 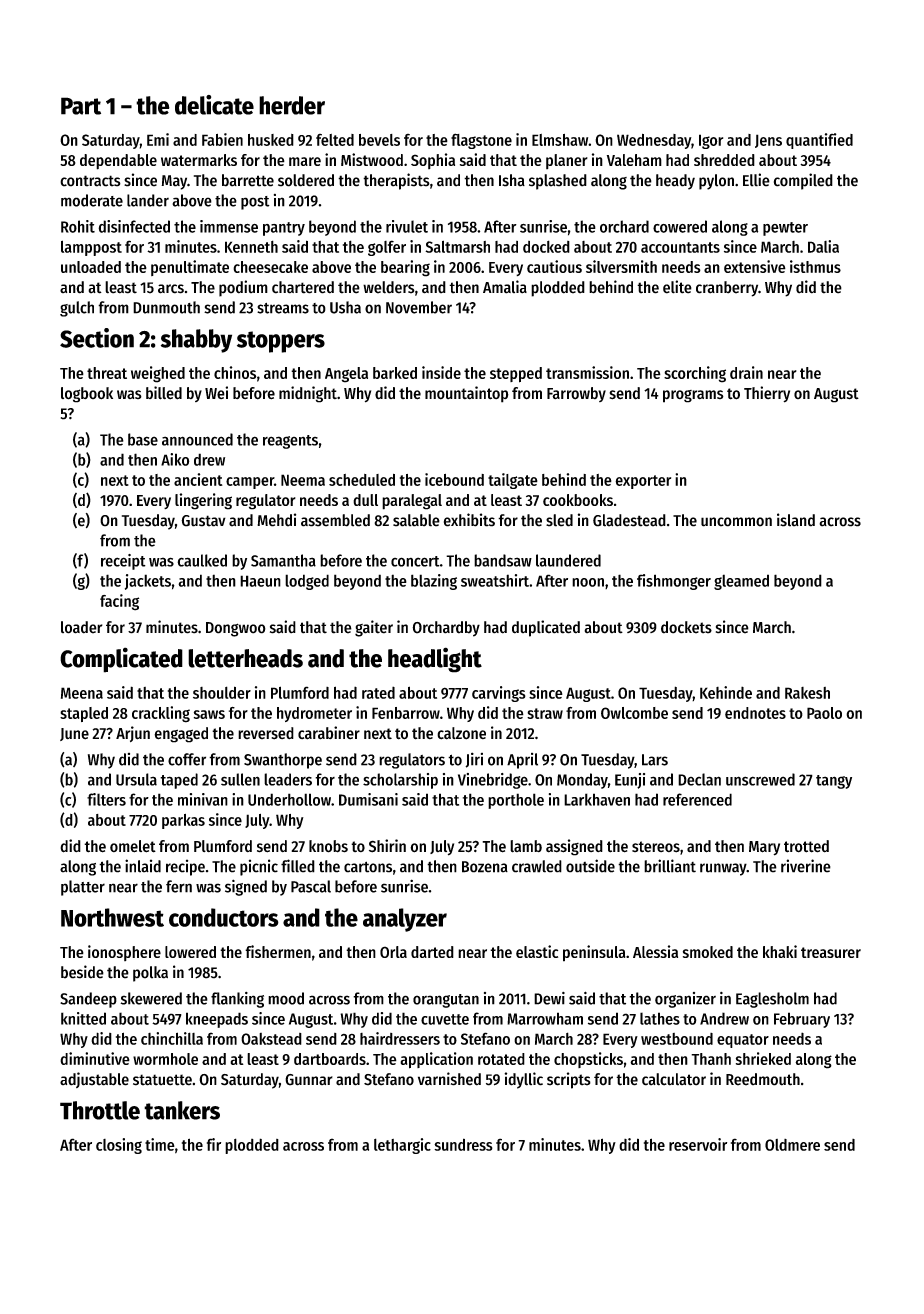 I want to click on Gunnar, so click(x=309, y=1080).
